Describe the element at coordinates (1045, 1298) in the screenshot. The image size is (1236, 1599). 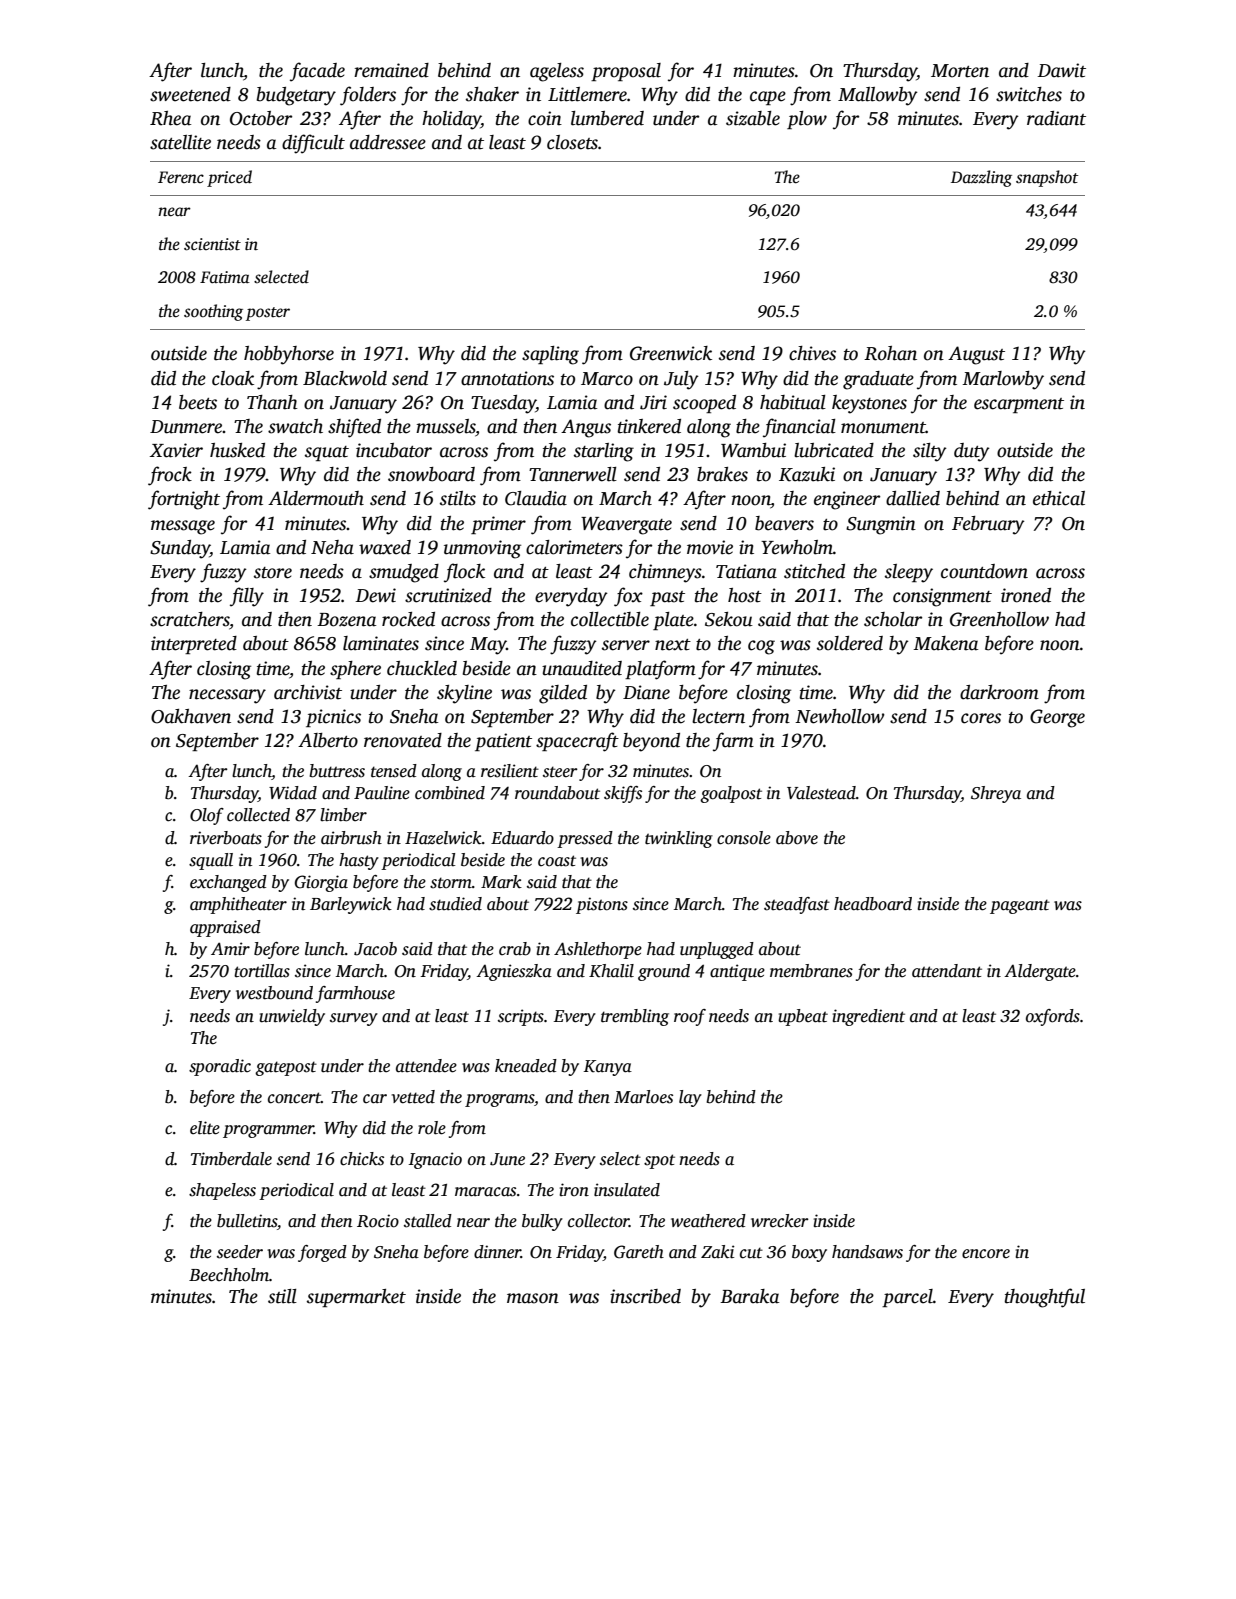
I see `thoughtful` at that location.
